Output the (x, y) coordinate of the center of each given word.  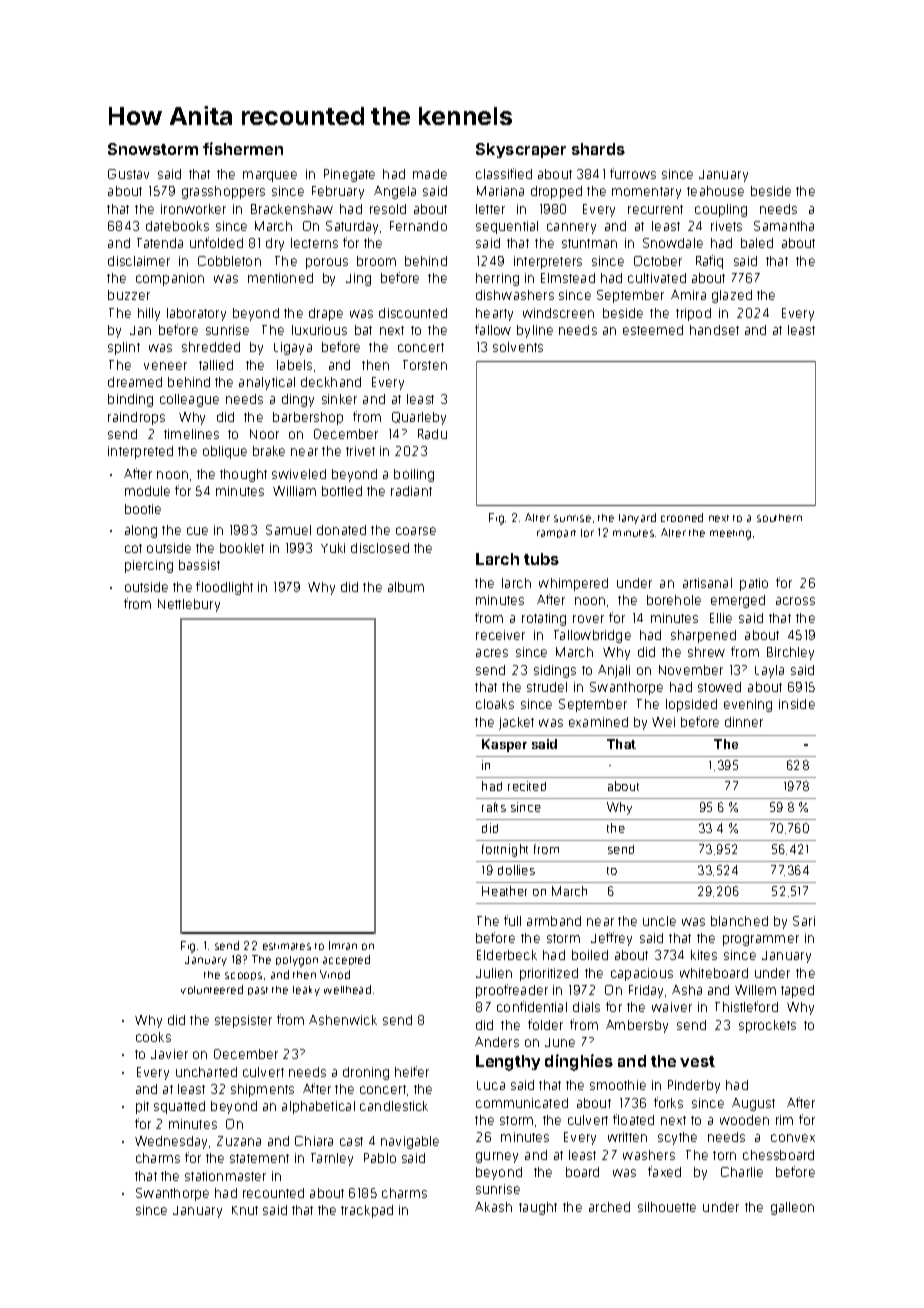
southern (779, 518)
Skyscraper (521, 150)
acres (492, 653)
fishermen (243, 148)
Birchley (790, 653)
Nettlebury (189, 605)
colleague (189, 400)
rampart (556, 534)
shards (598, 149)
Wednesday (171, 1142)
